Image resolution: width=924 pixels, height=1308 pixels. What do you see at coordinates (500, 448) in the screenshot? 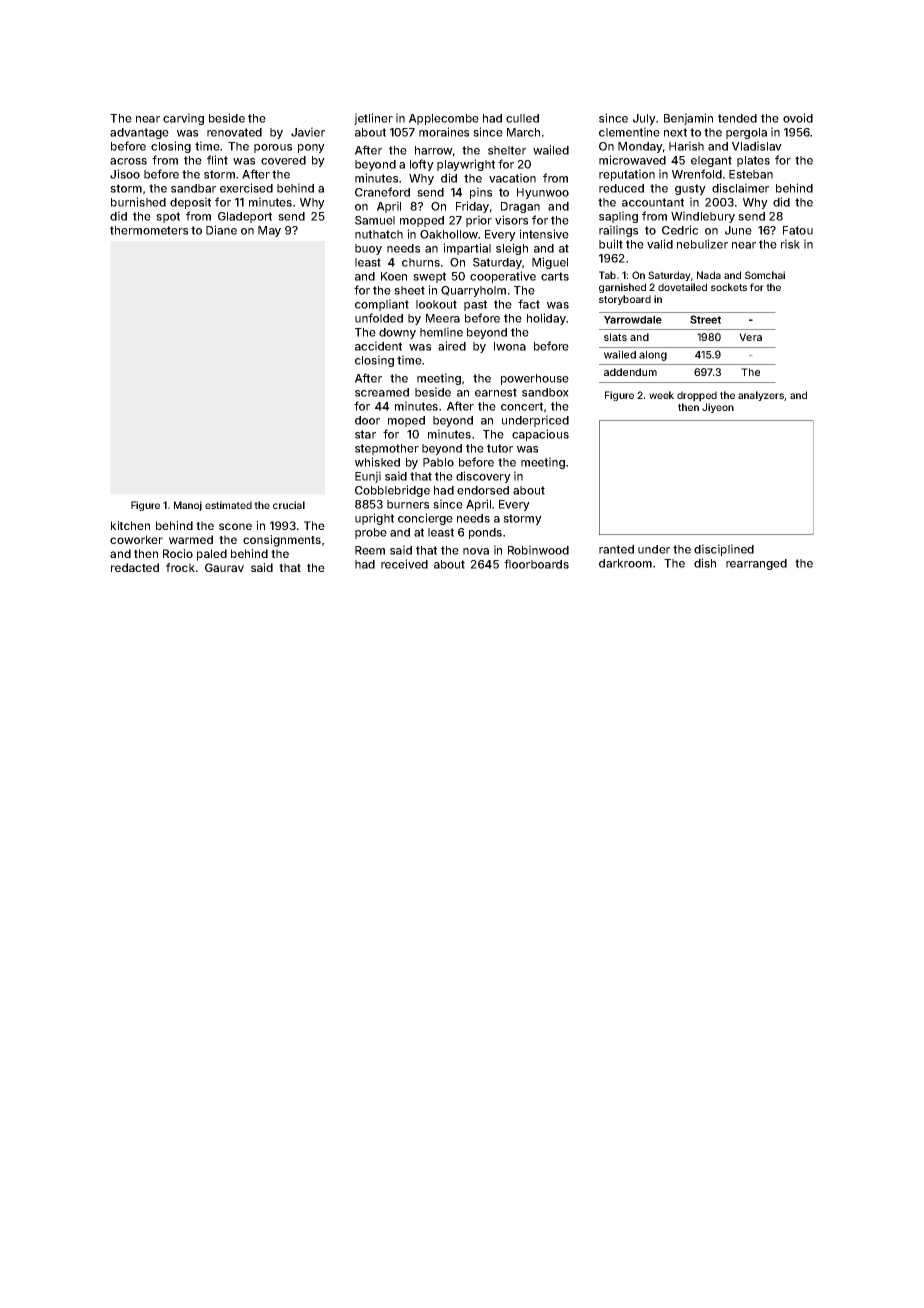
I see `tutor` at bounding box center [500, 448].
